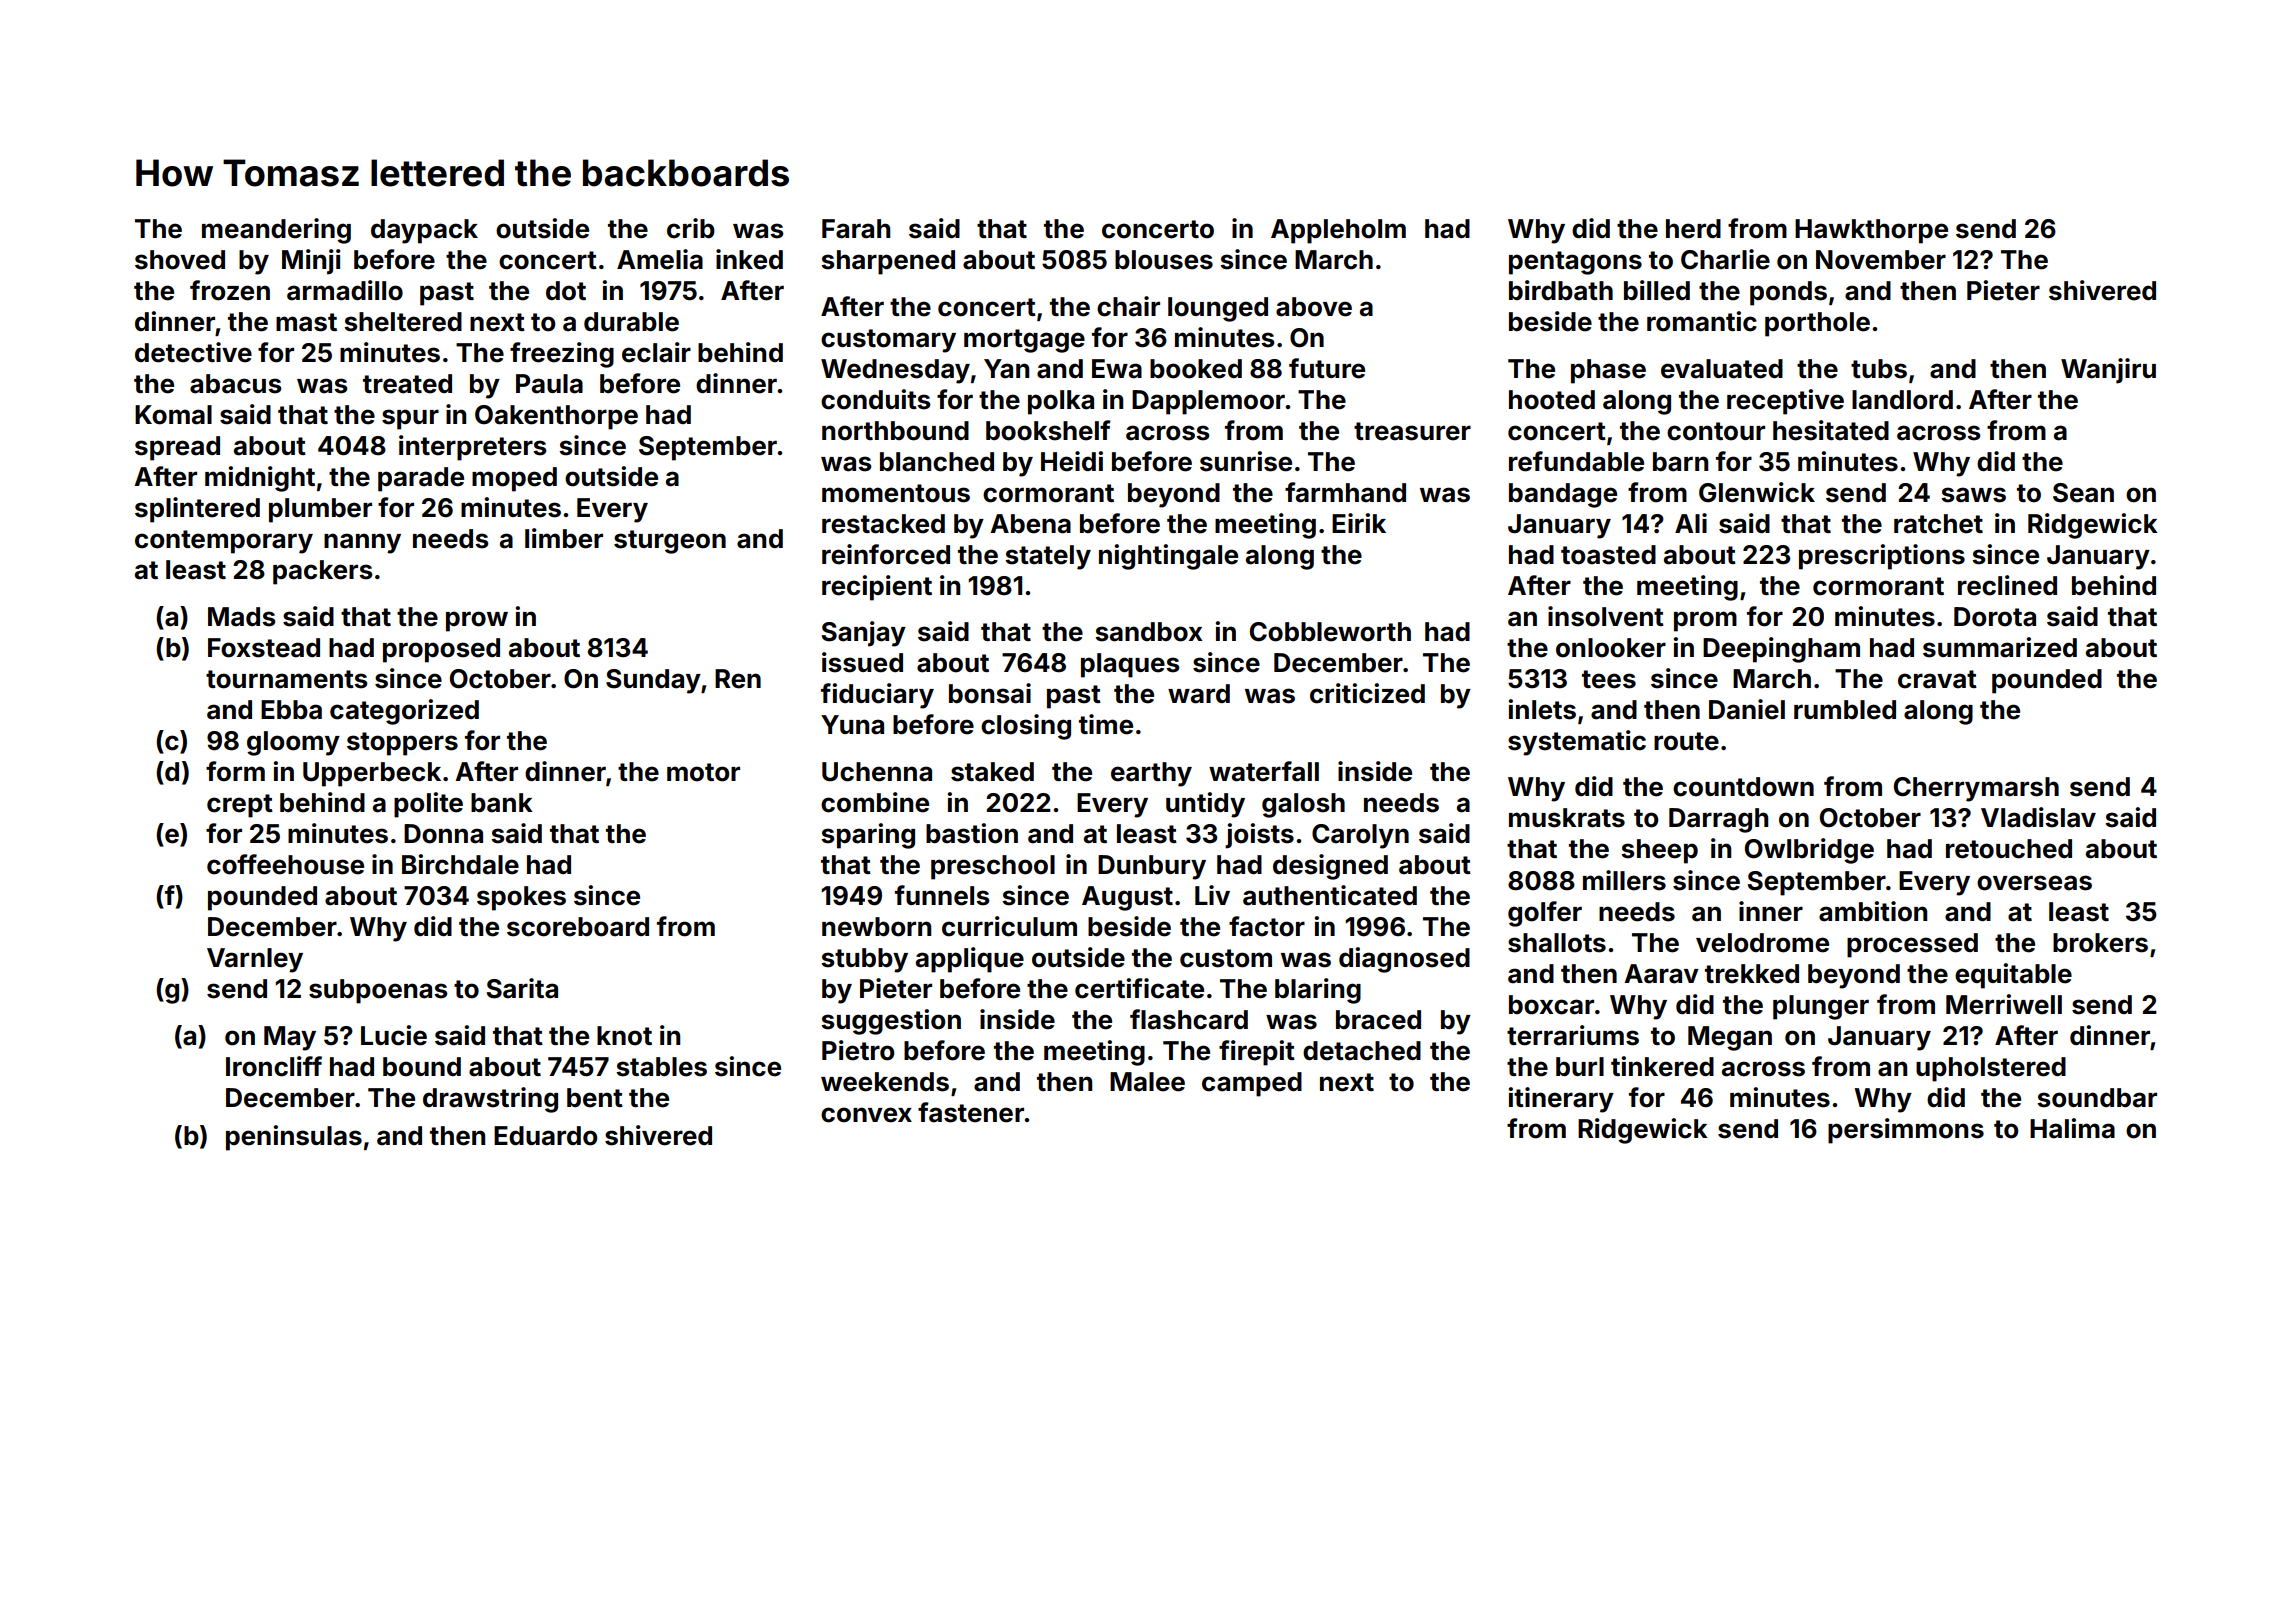  What do you see at coordinates (1873, 911) in the image?
I see `ambition` at bounding box center [1873, 911].
